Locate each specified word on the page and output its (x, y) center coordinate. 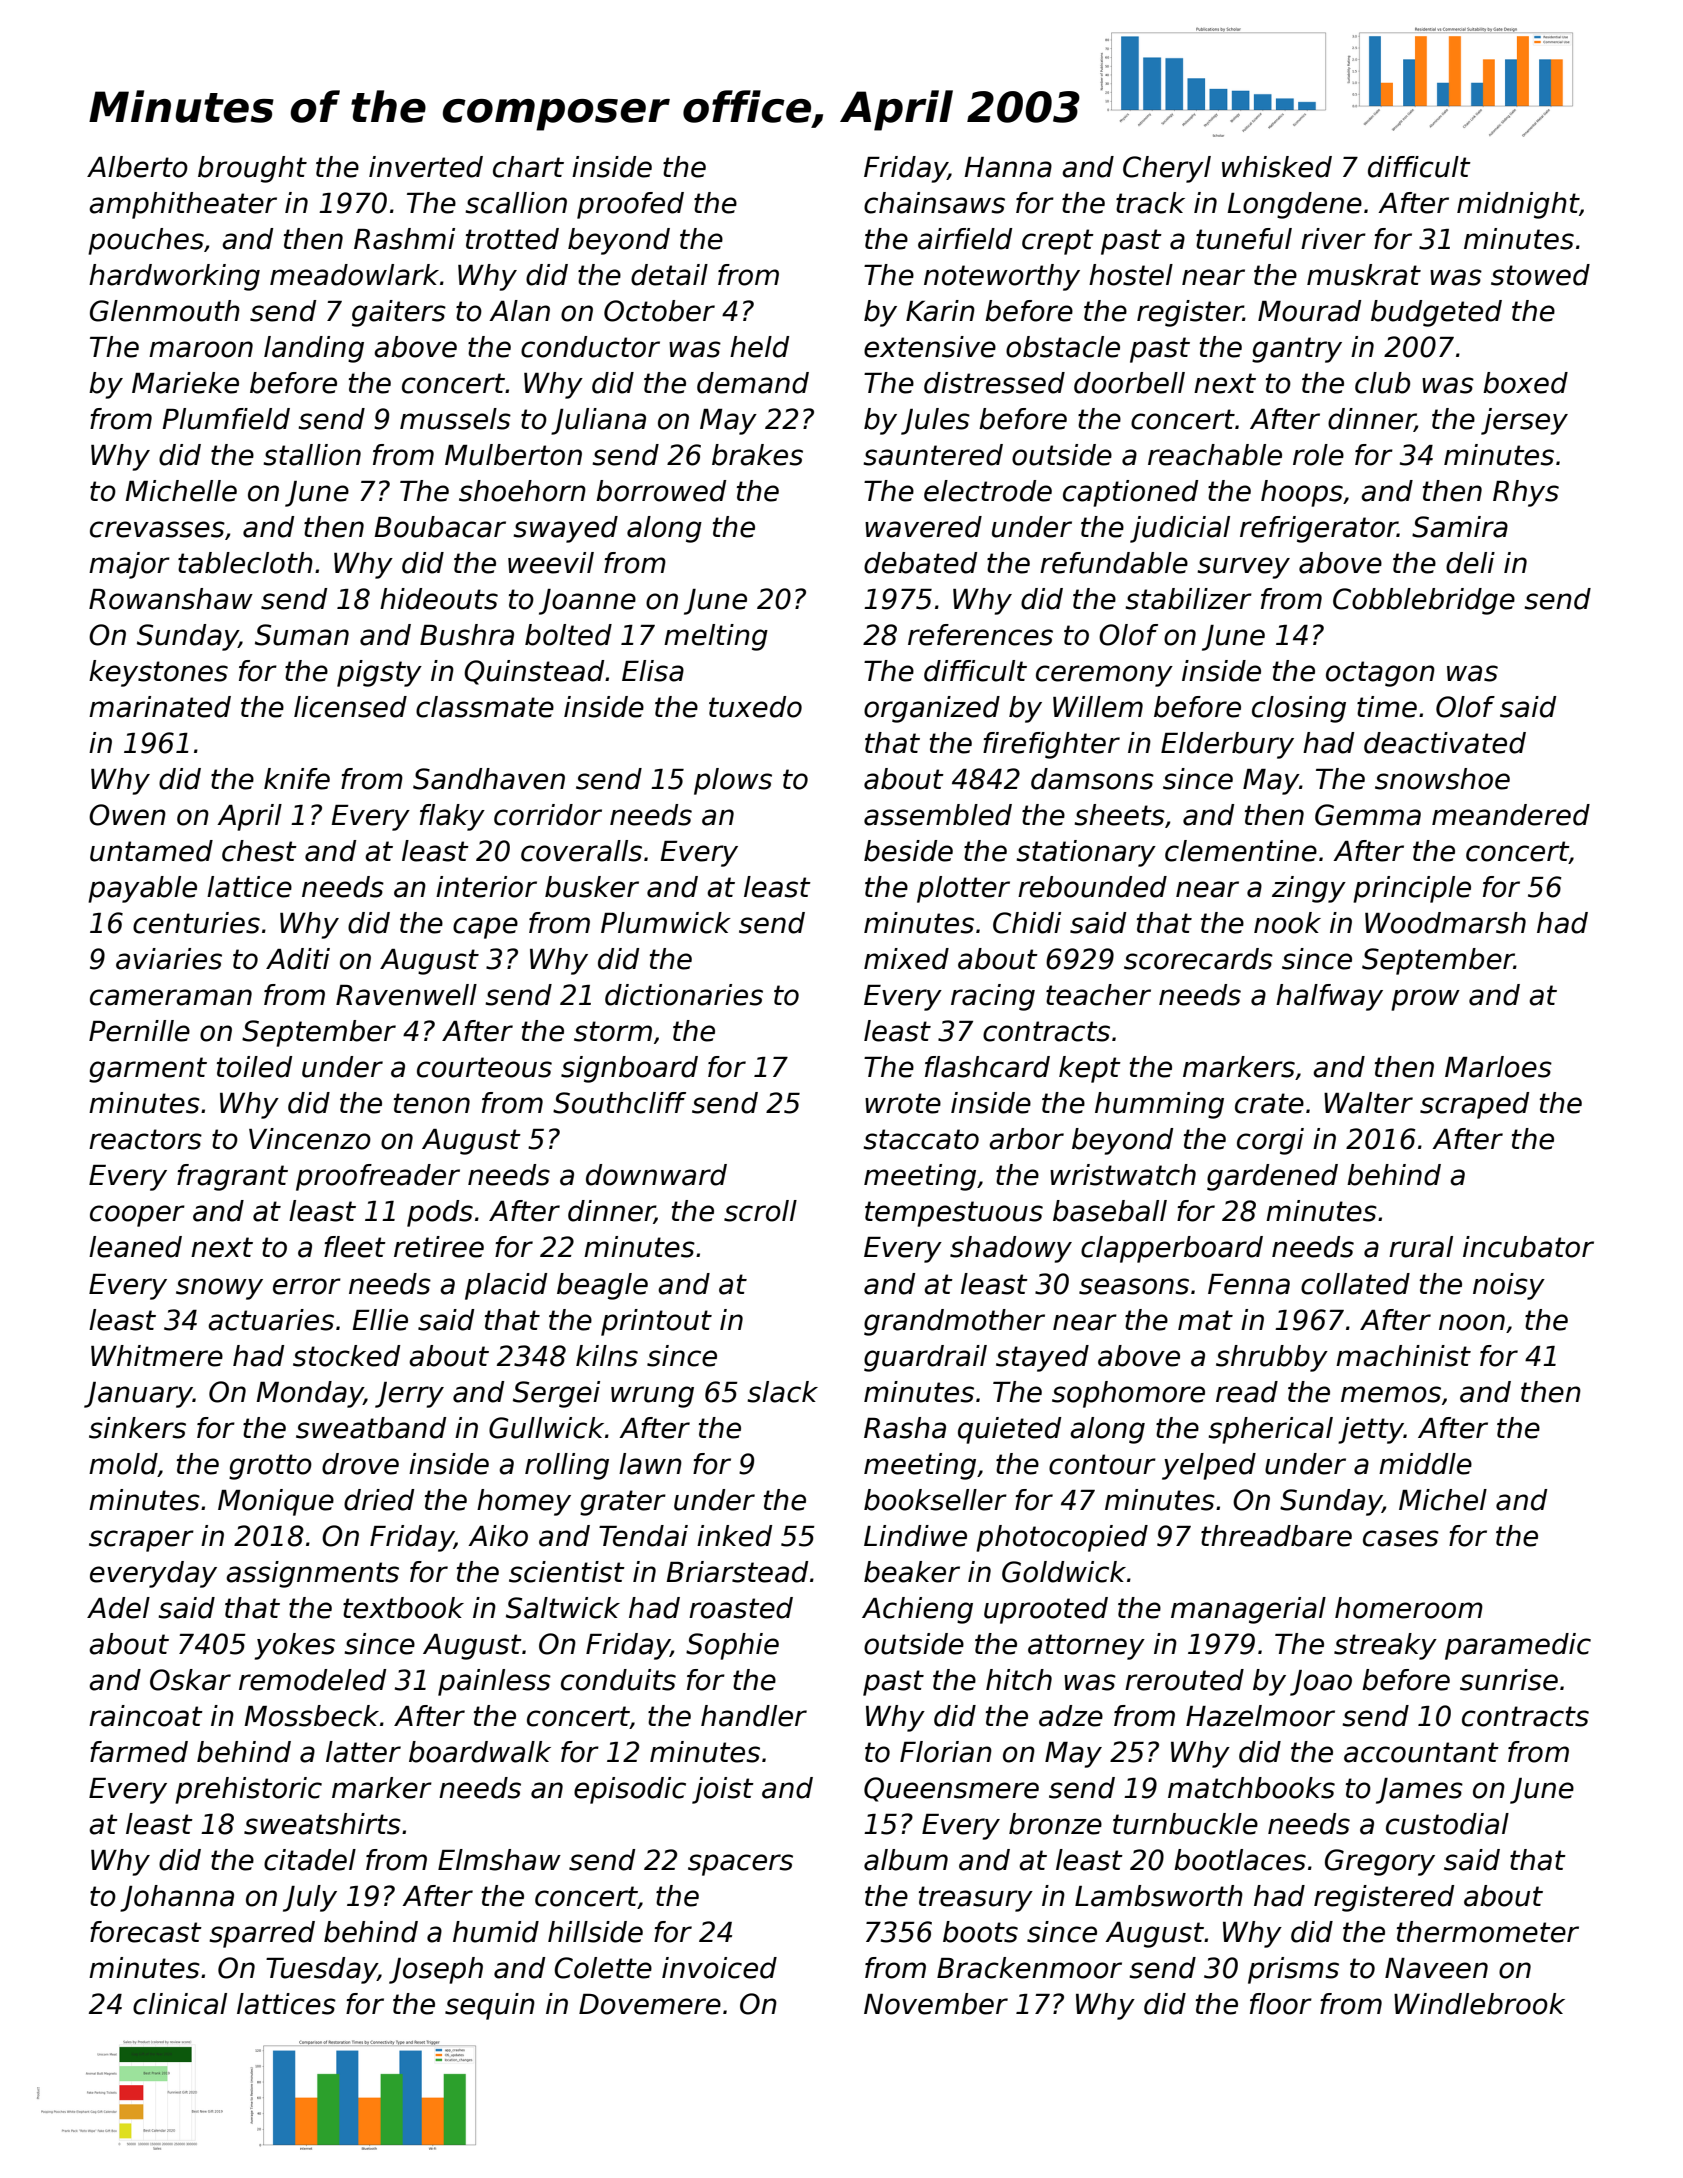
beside (908, 851)
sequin (490, 2006)
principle (1412, 889)
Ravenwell (406, 995)
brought (252, 169)
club (1382, 383)
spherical (1270, 1430)
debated (920, 563)
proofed (630, 205)
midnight (1518, 205)
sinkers (137, 1428)
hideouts (439, 599)
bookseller (935, 1500)
